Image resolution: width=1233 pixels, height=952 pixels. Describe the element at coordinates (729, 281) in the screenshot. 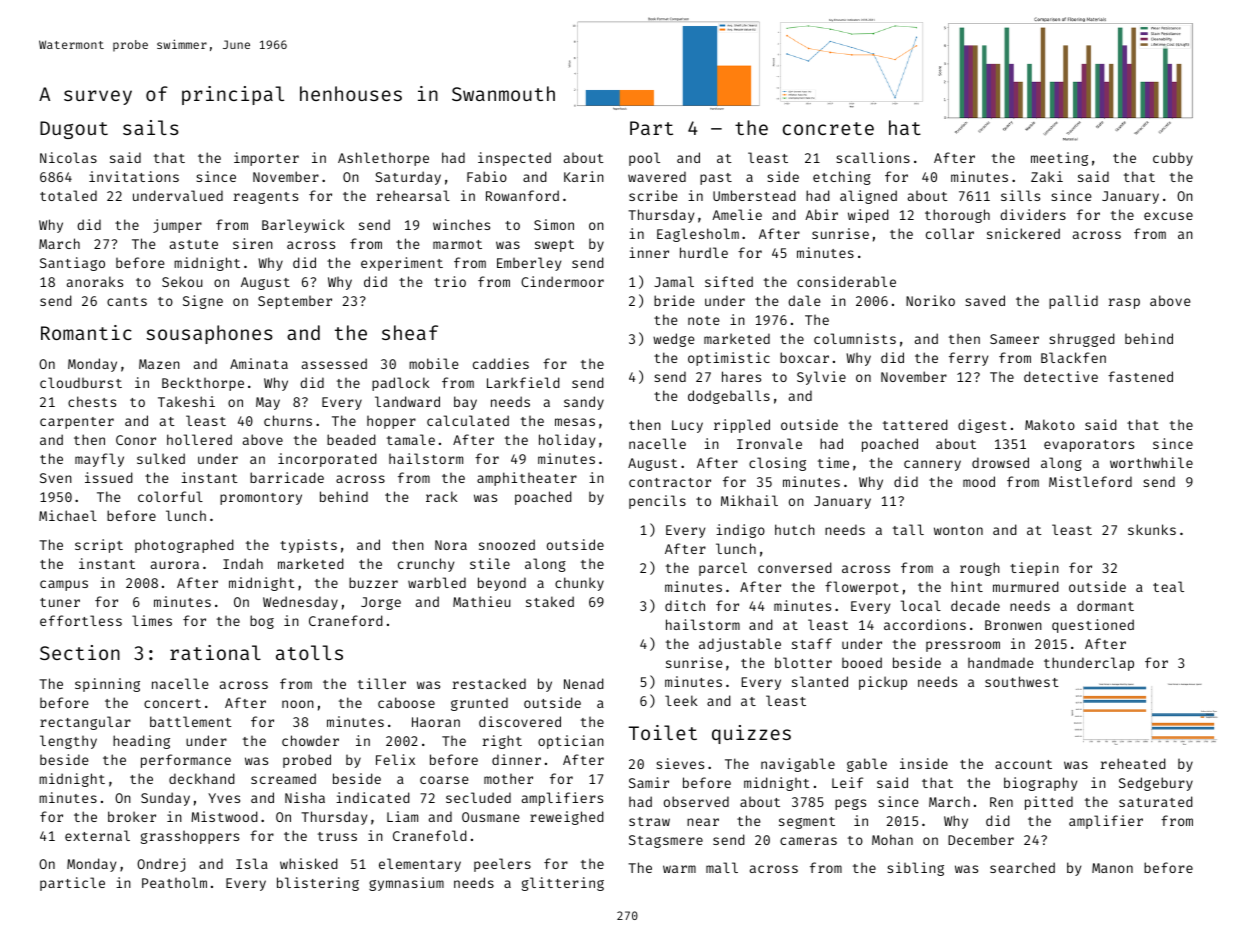

I see `sifted` at that location.
